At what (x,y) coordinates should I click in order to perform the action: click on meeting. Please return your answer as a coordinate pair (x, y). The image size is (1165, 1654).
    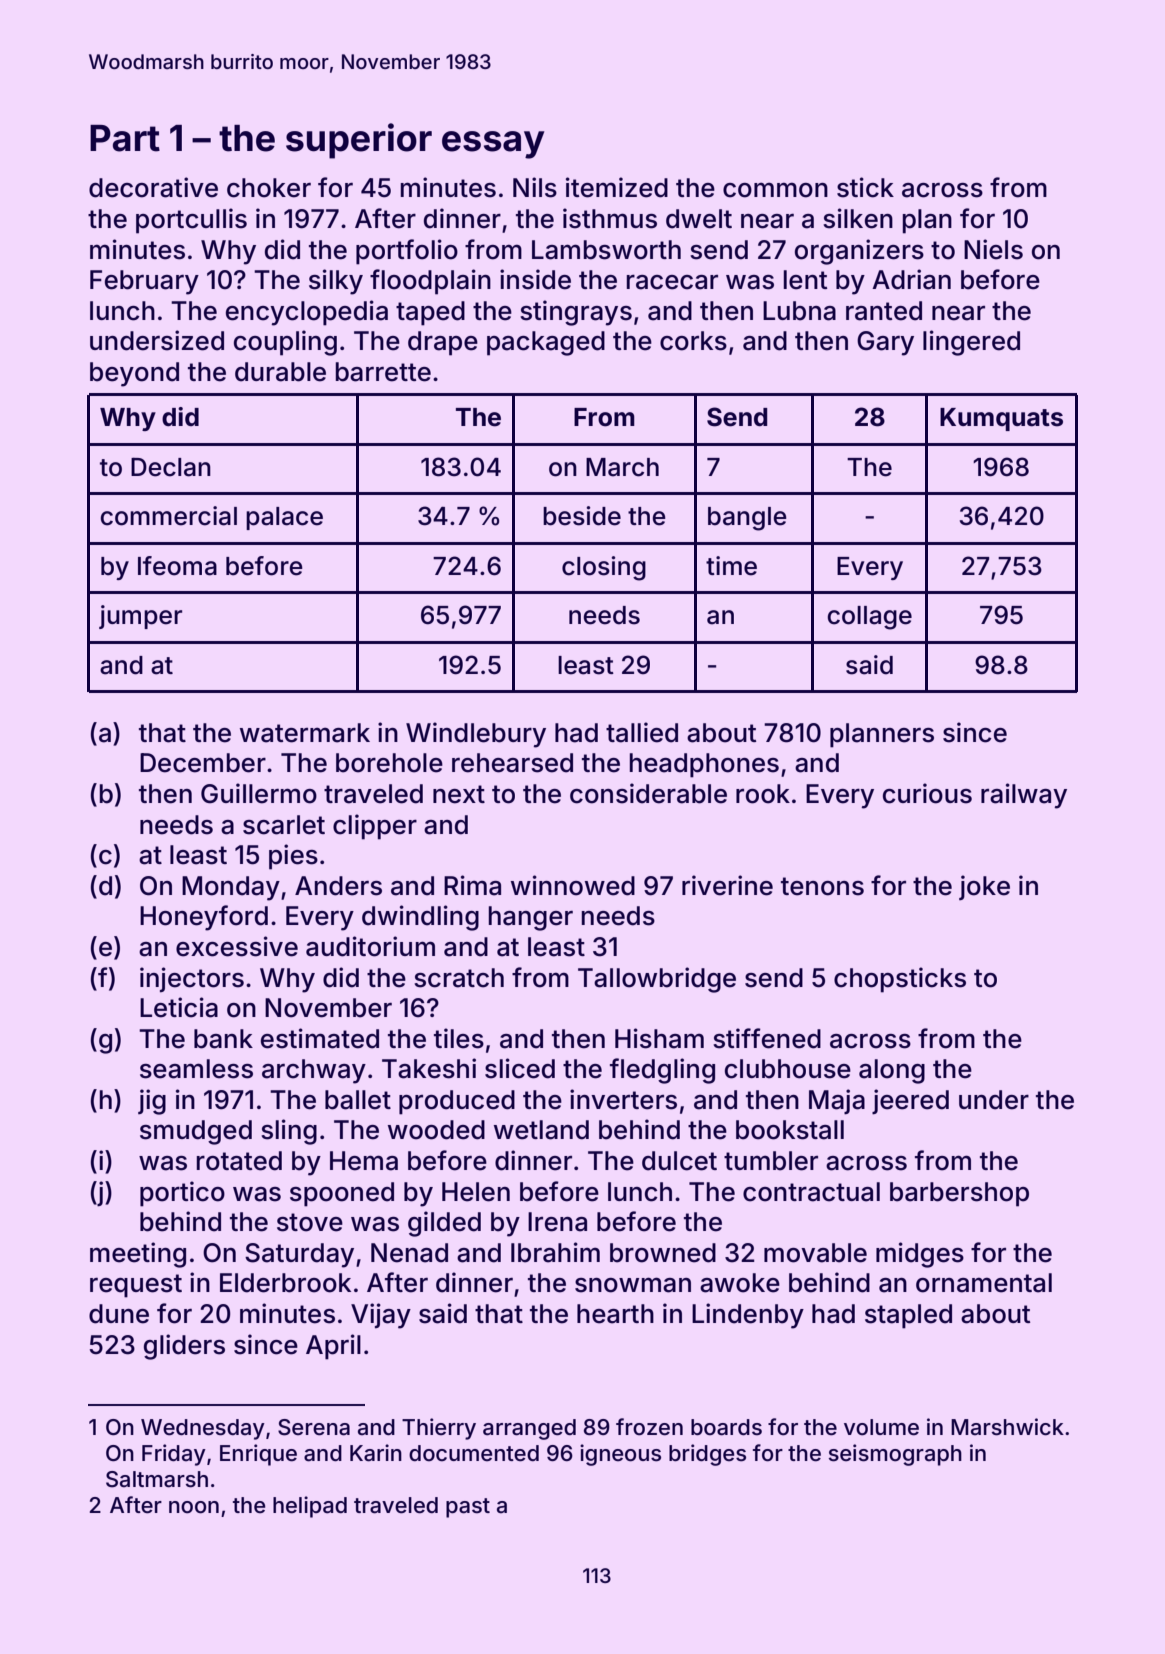
    Looking at the image, I should click on (138, 1255).
